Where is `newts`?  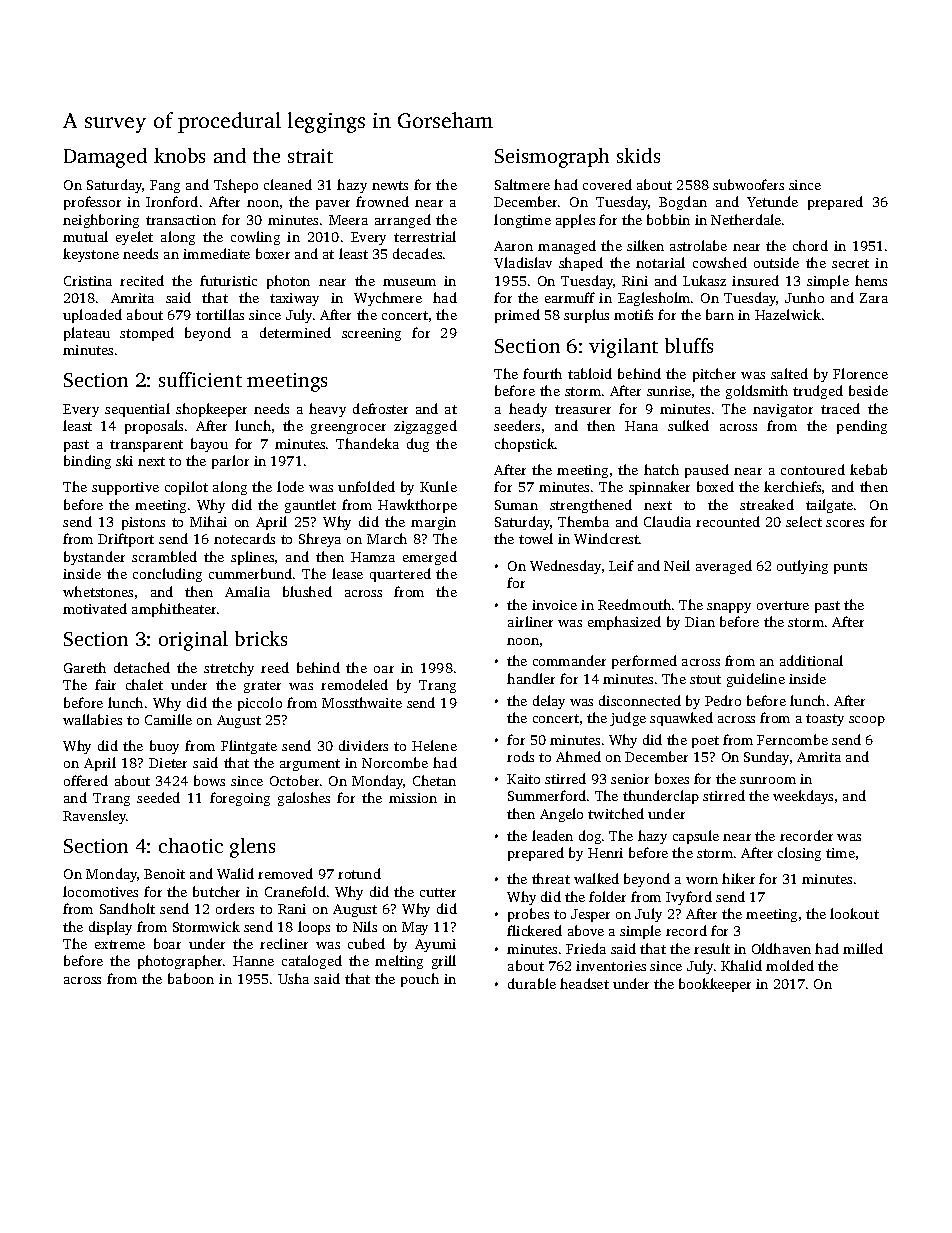
newts is located at coordinates (390, 185).
